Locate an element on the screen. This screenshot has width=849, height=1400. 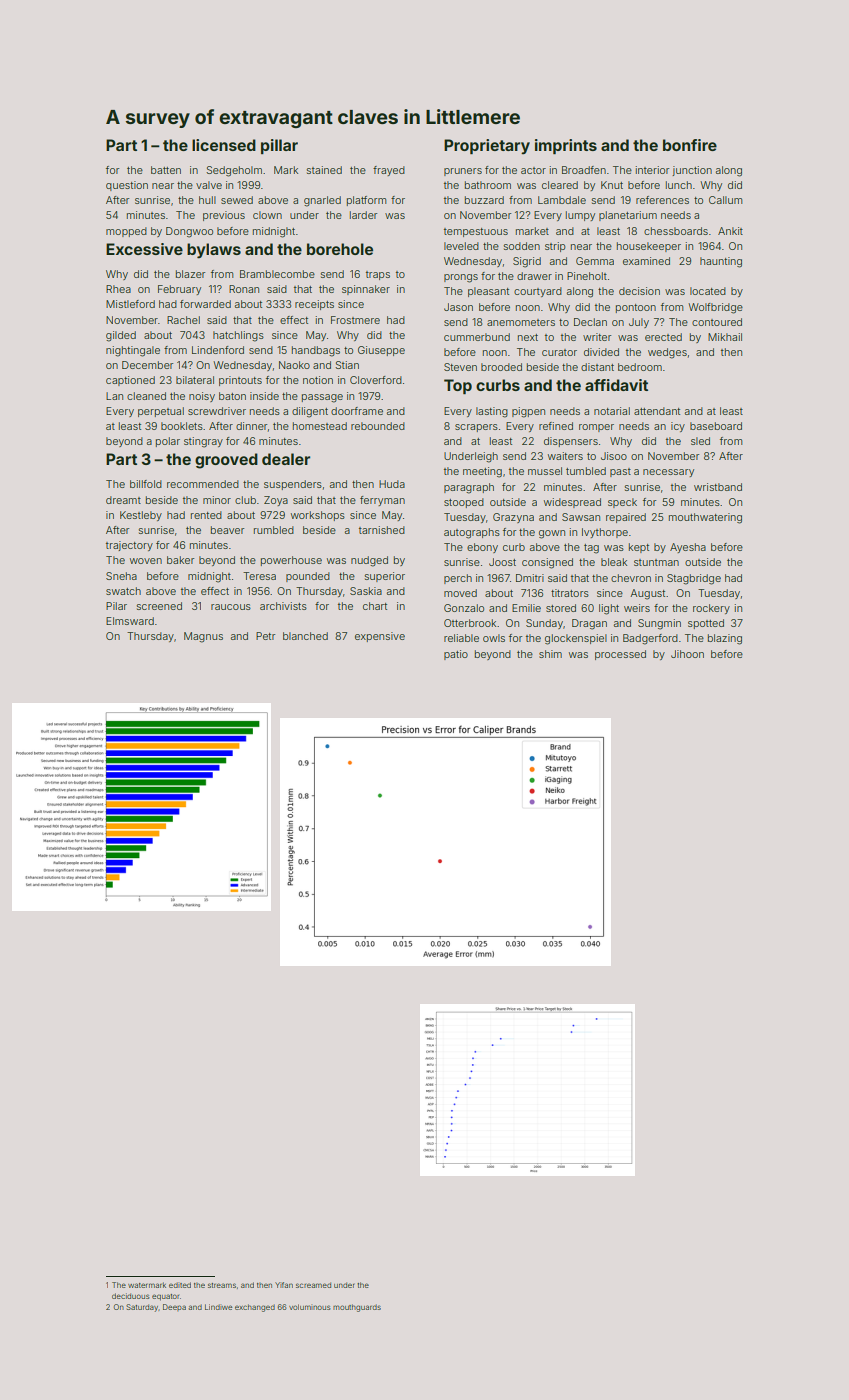
imprints is located at coordinates (566, 146).
